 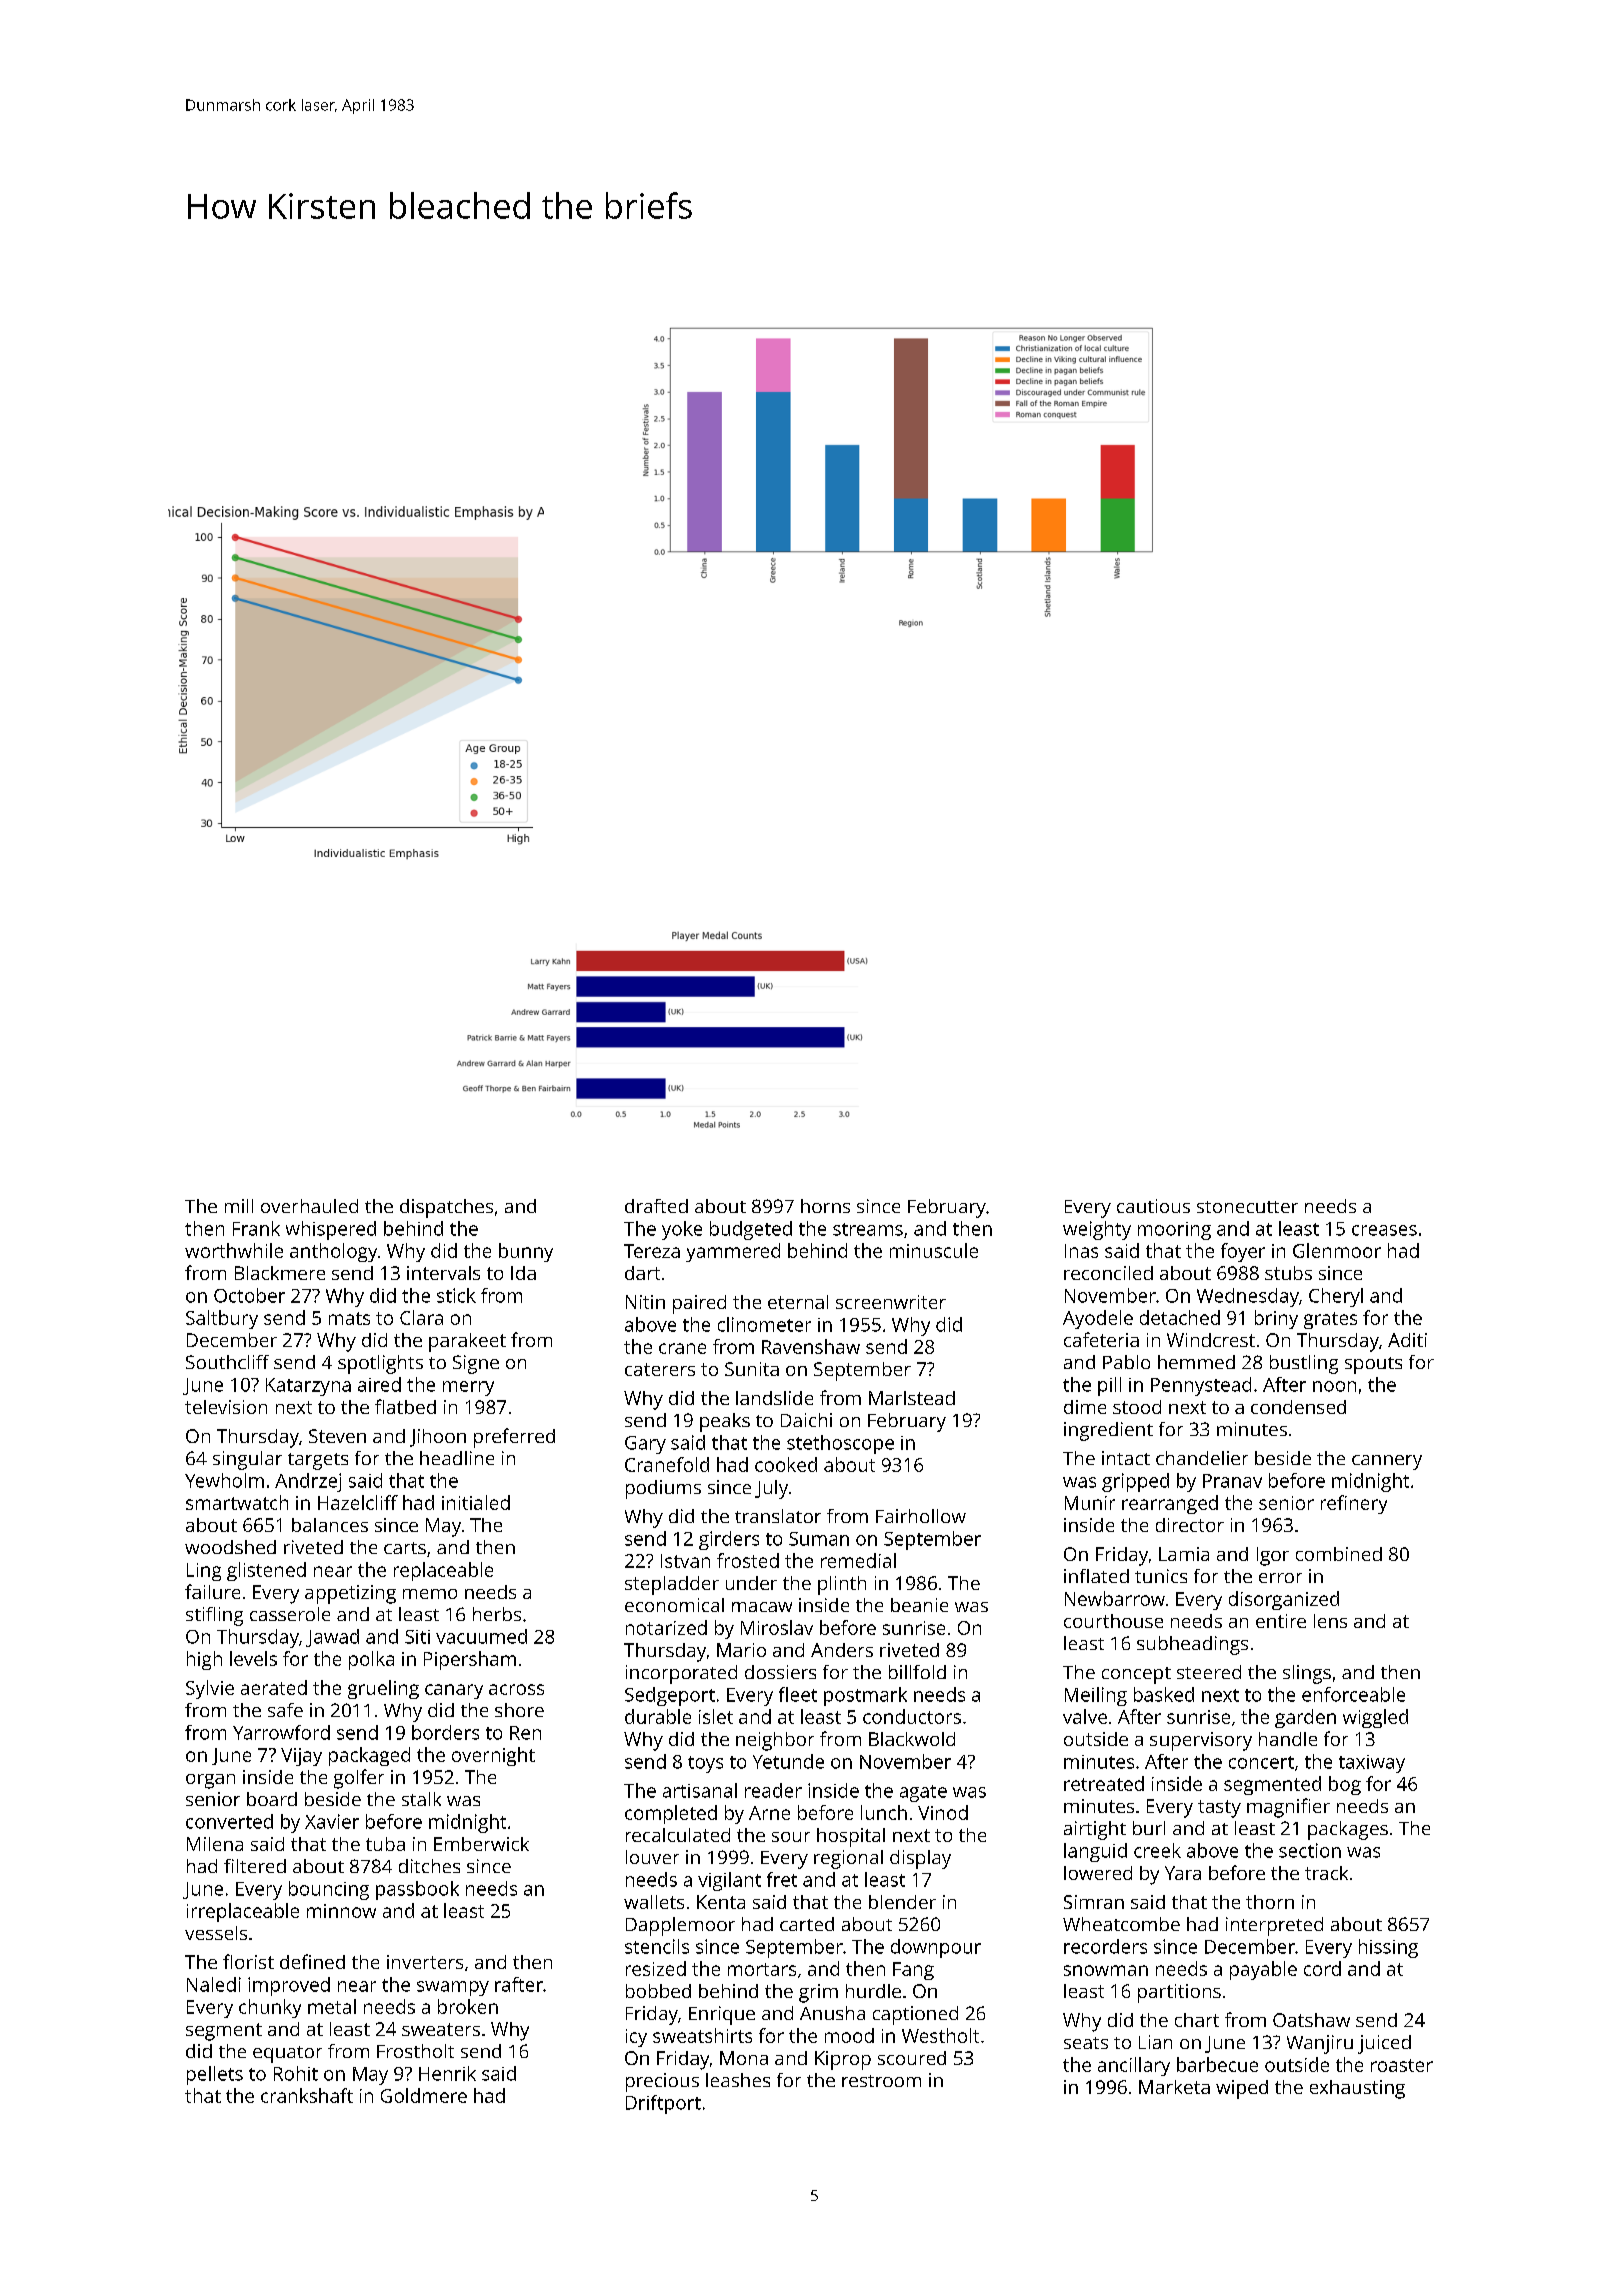 I want to click on stubs, so click(x=1288, y=1273).
